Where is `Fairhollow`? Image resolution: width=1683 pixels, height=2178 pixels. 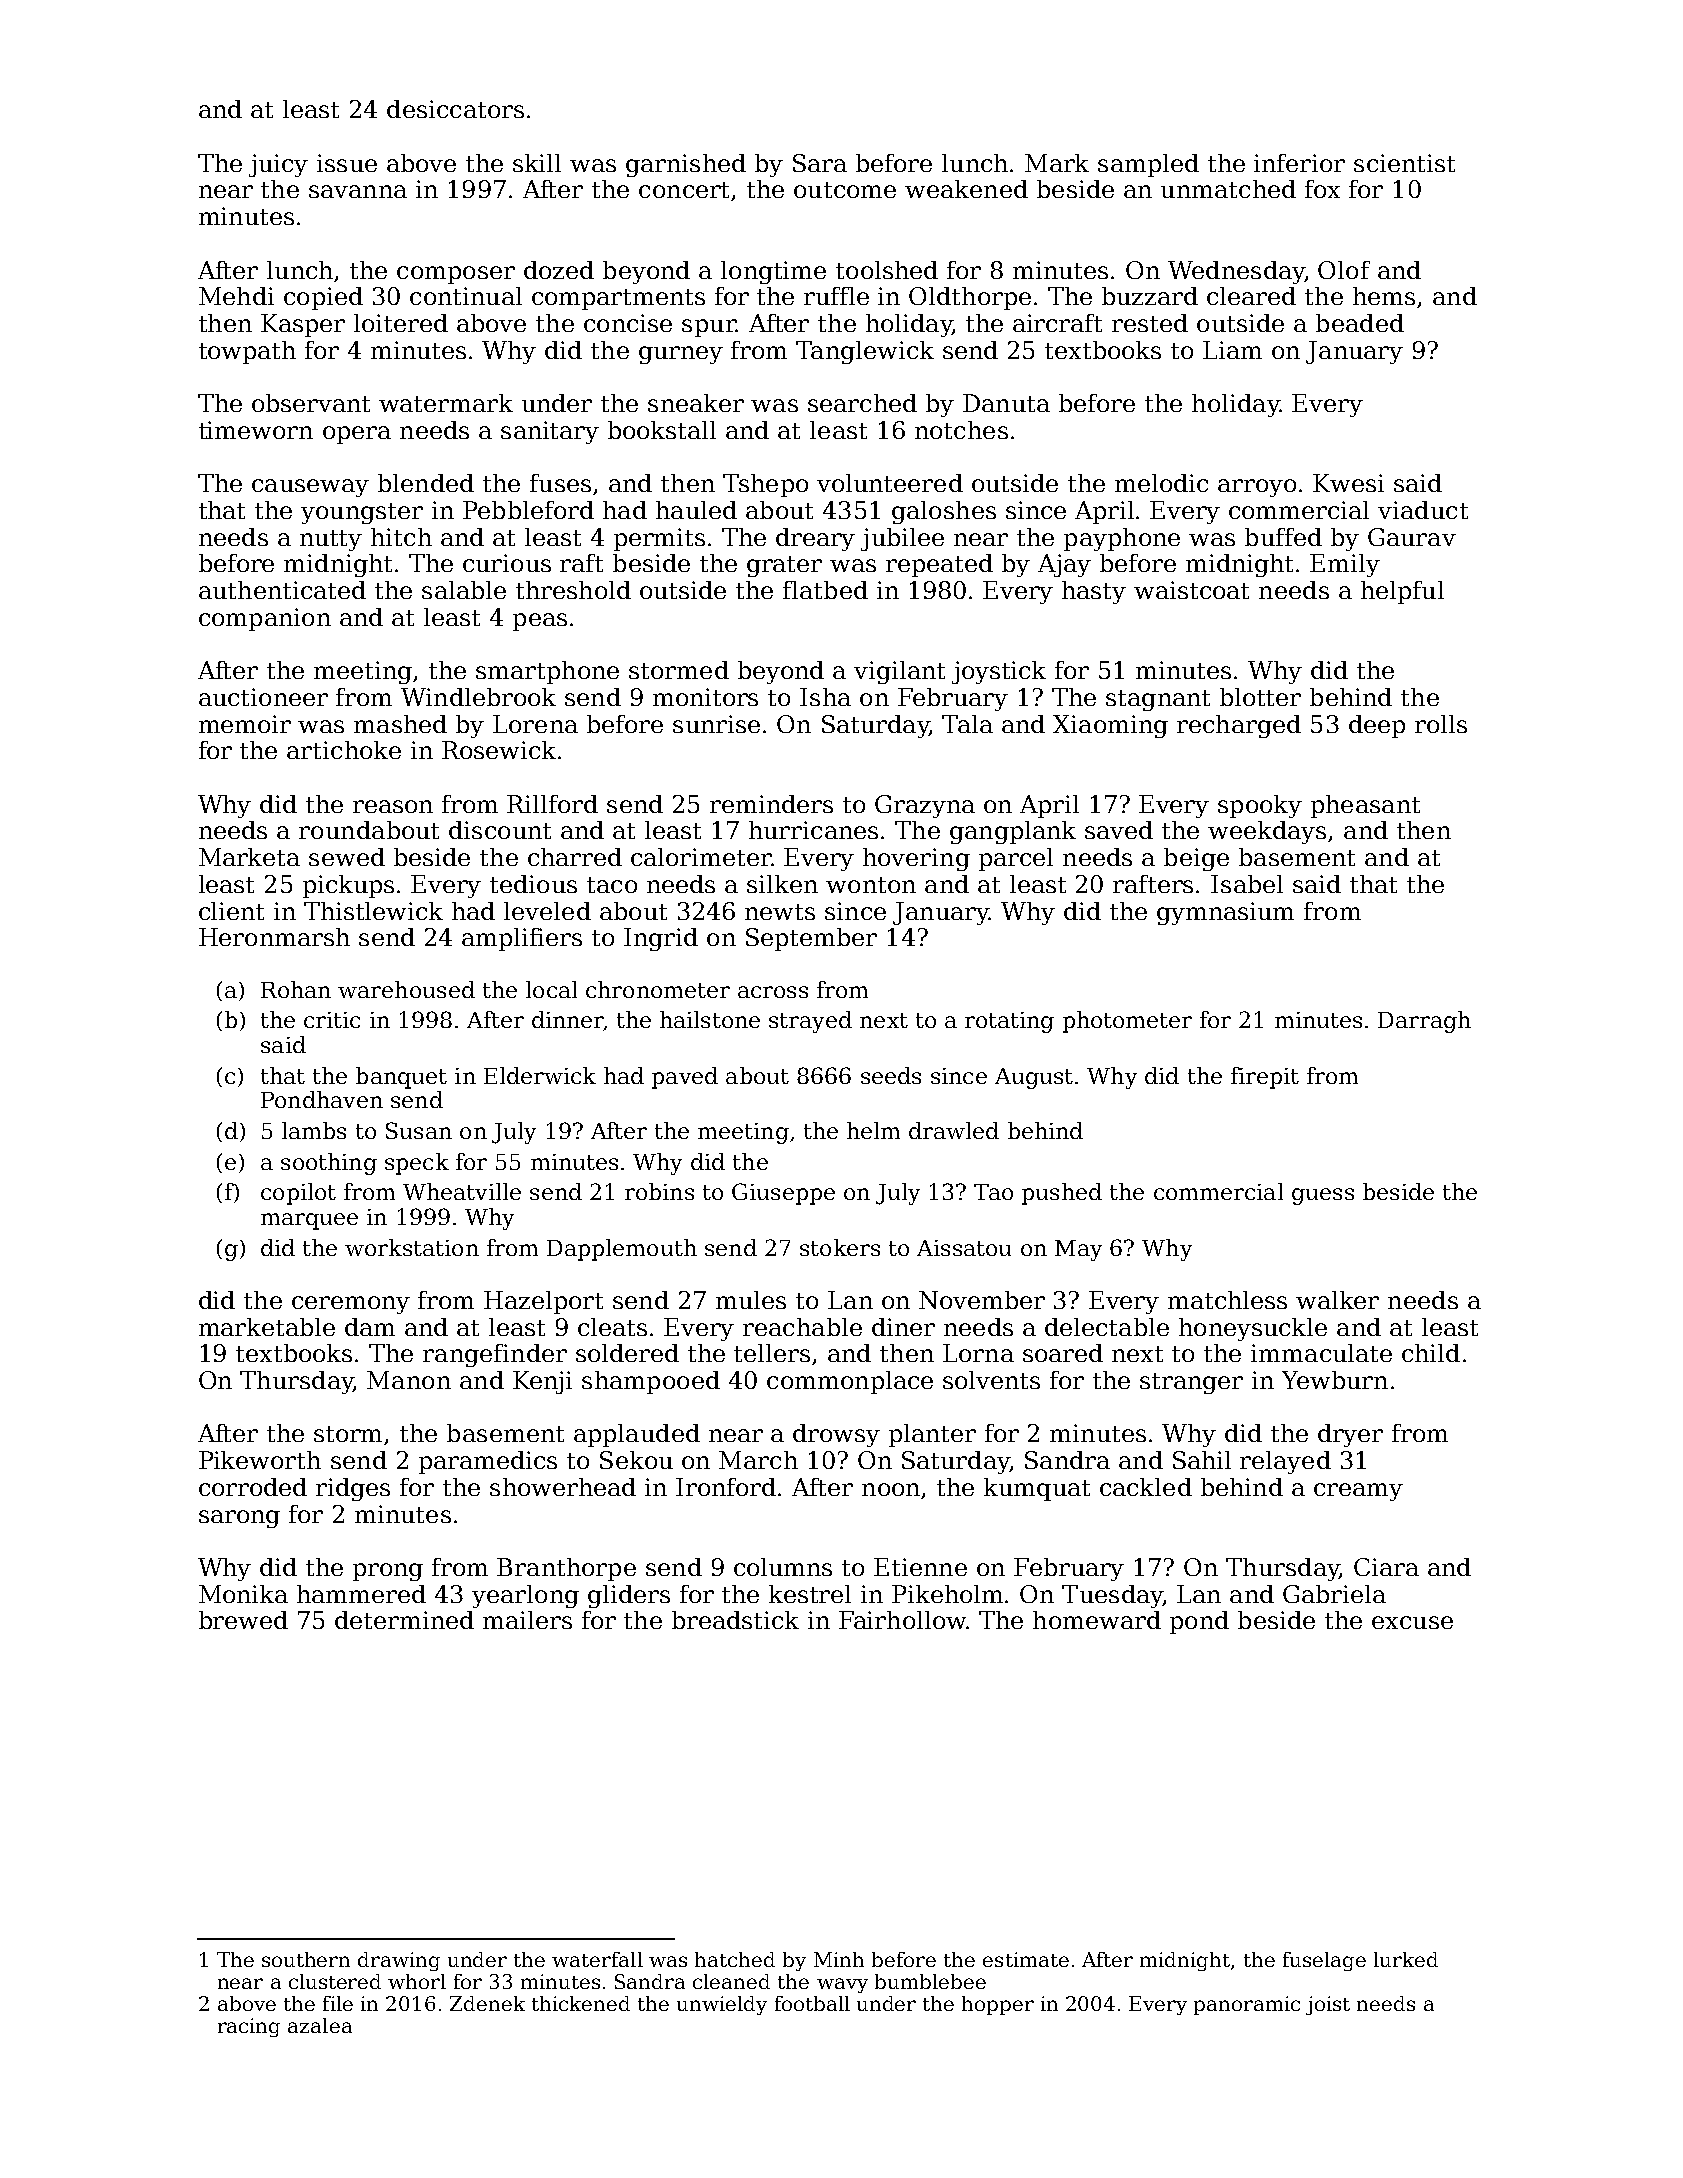 Fairhollow is located at coordinates (902, 1620).
